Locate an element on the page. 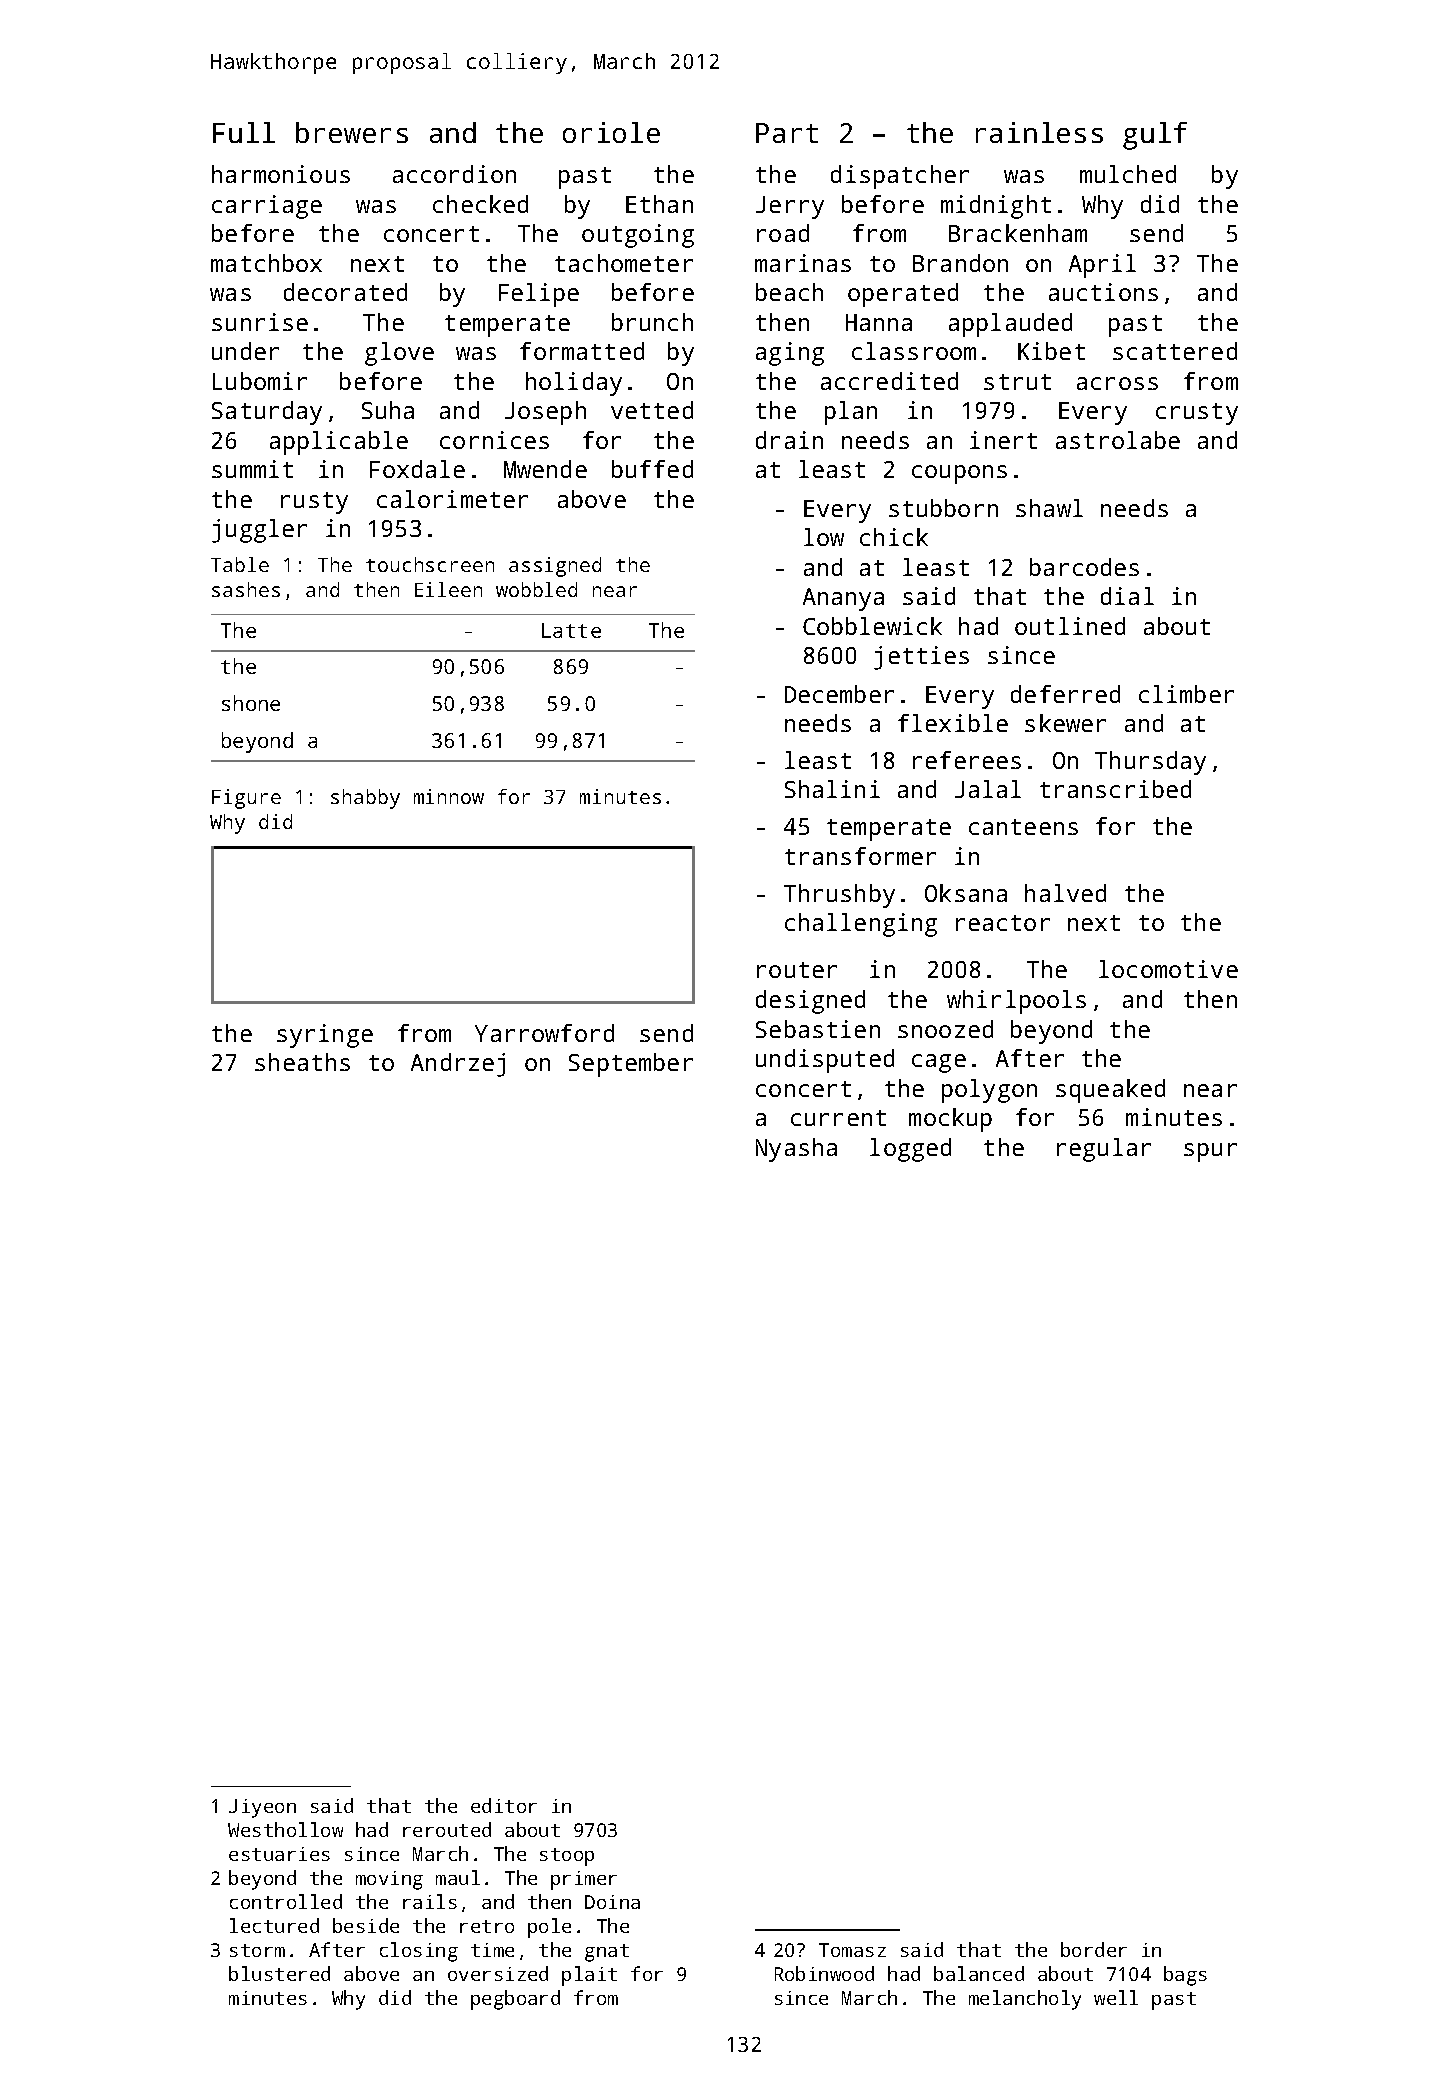 This image has height=2100, width=1450. vetted is located at coordinates (652, 410).
